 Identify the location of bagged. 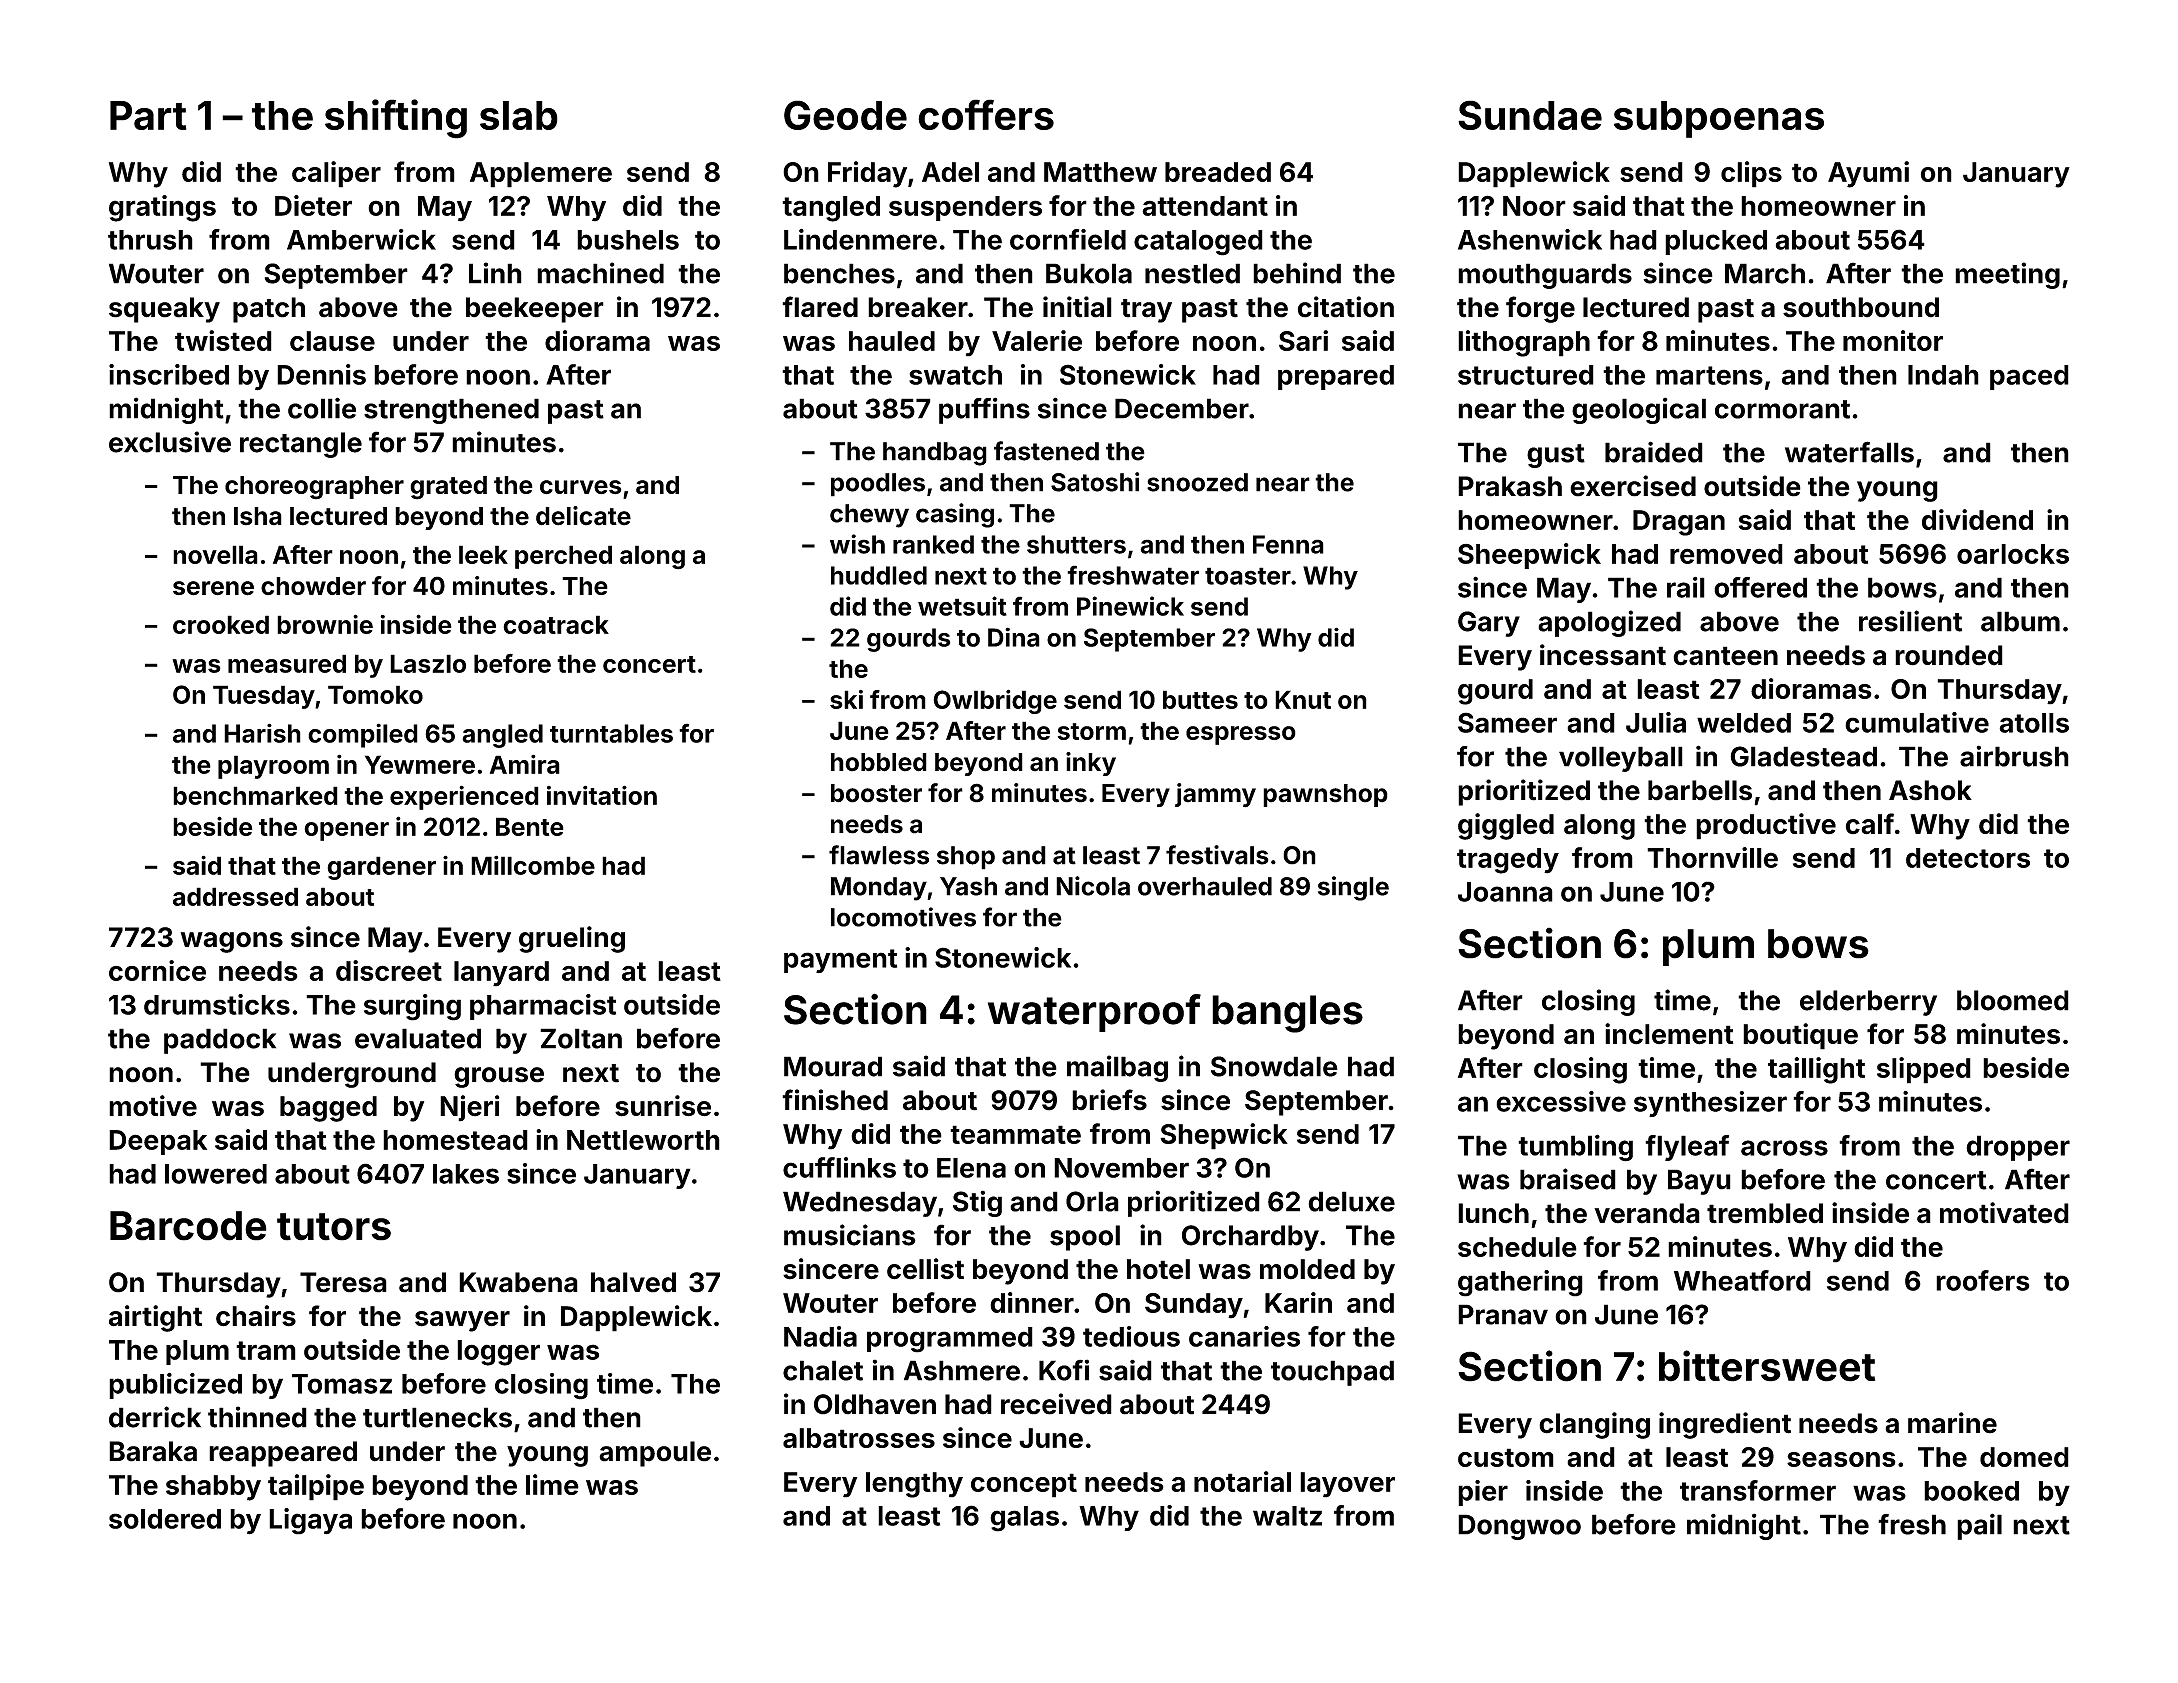
(328, 1109).
